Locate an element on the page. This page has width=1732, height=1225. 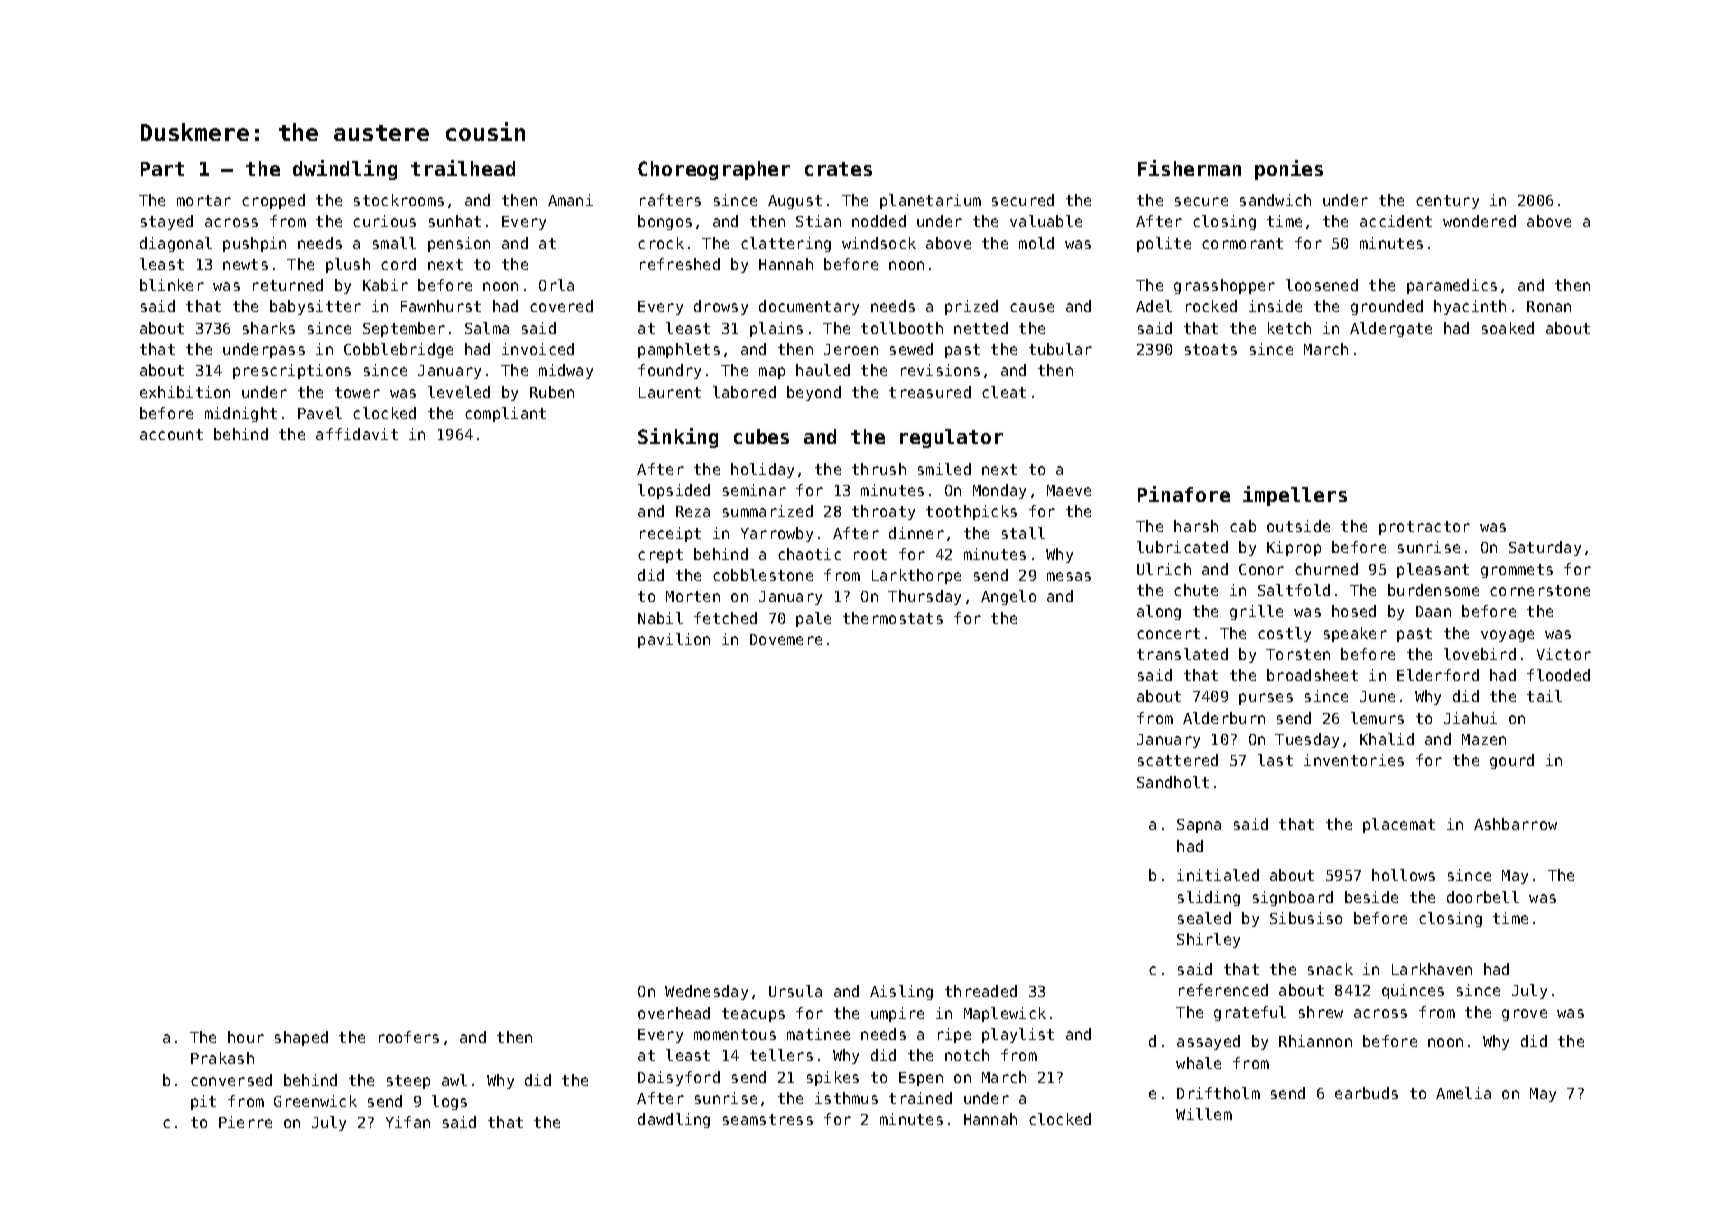
diagonal is located at coordinates (176, 244).
